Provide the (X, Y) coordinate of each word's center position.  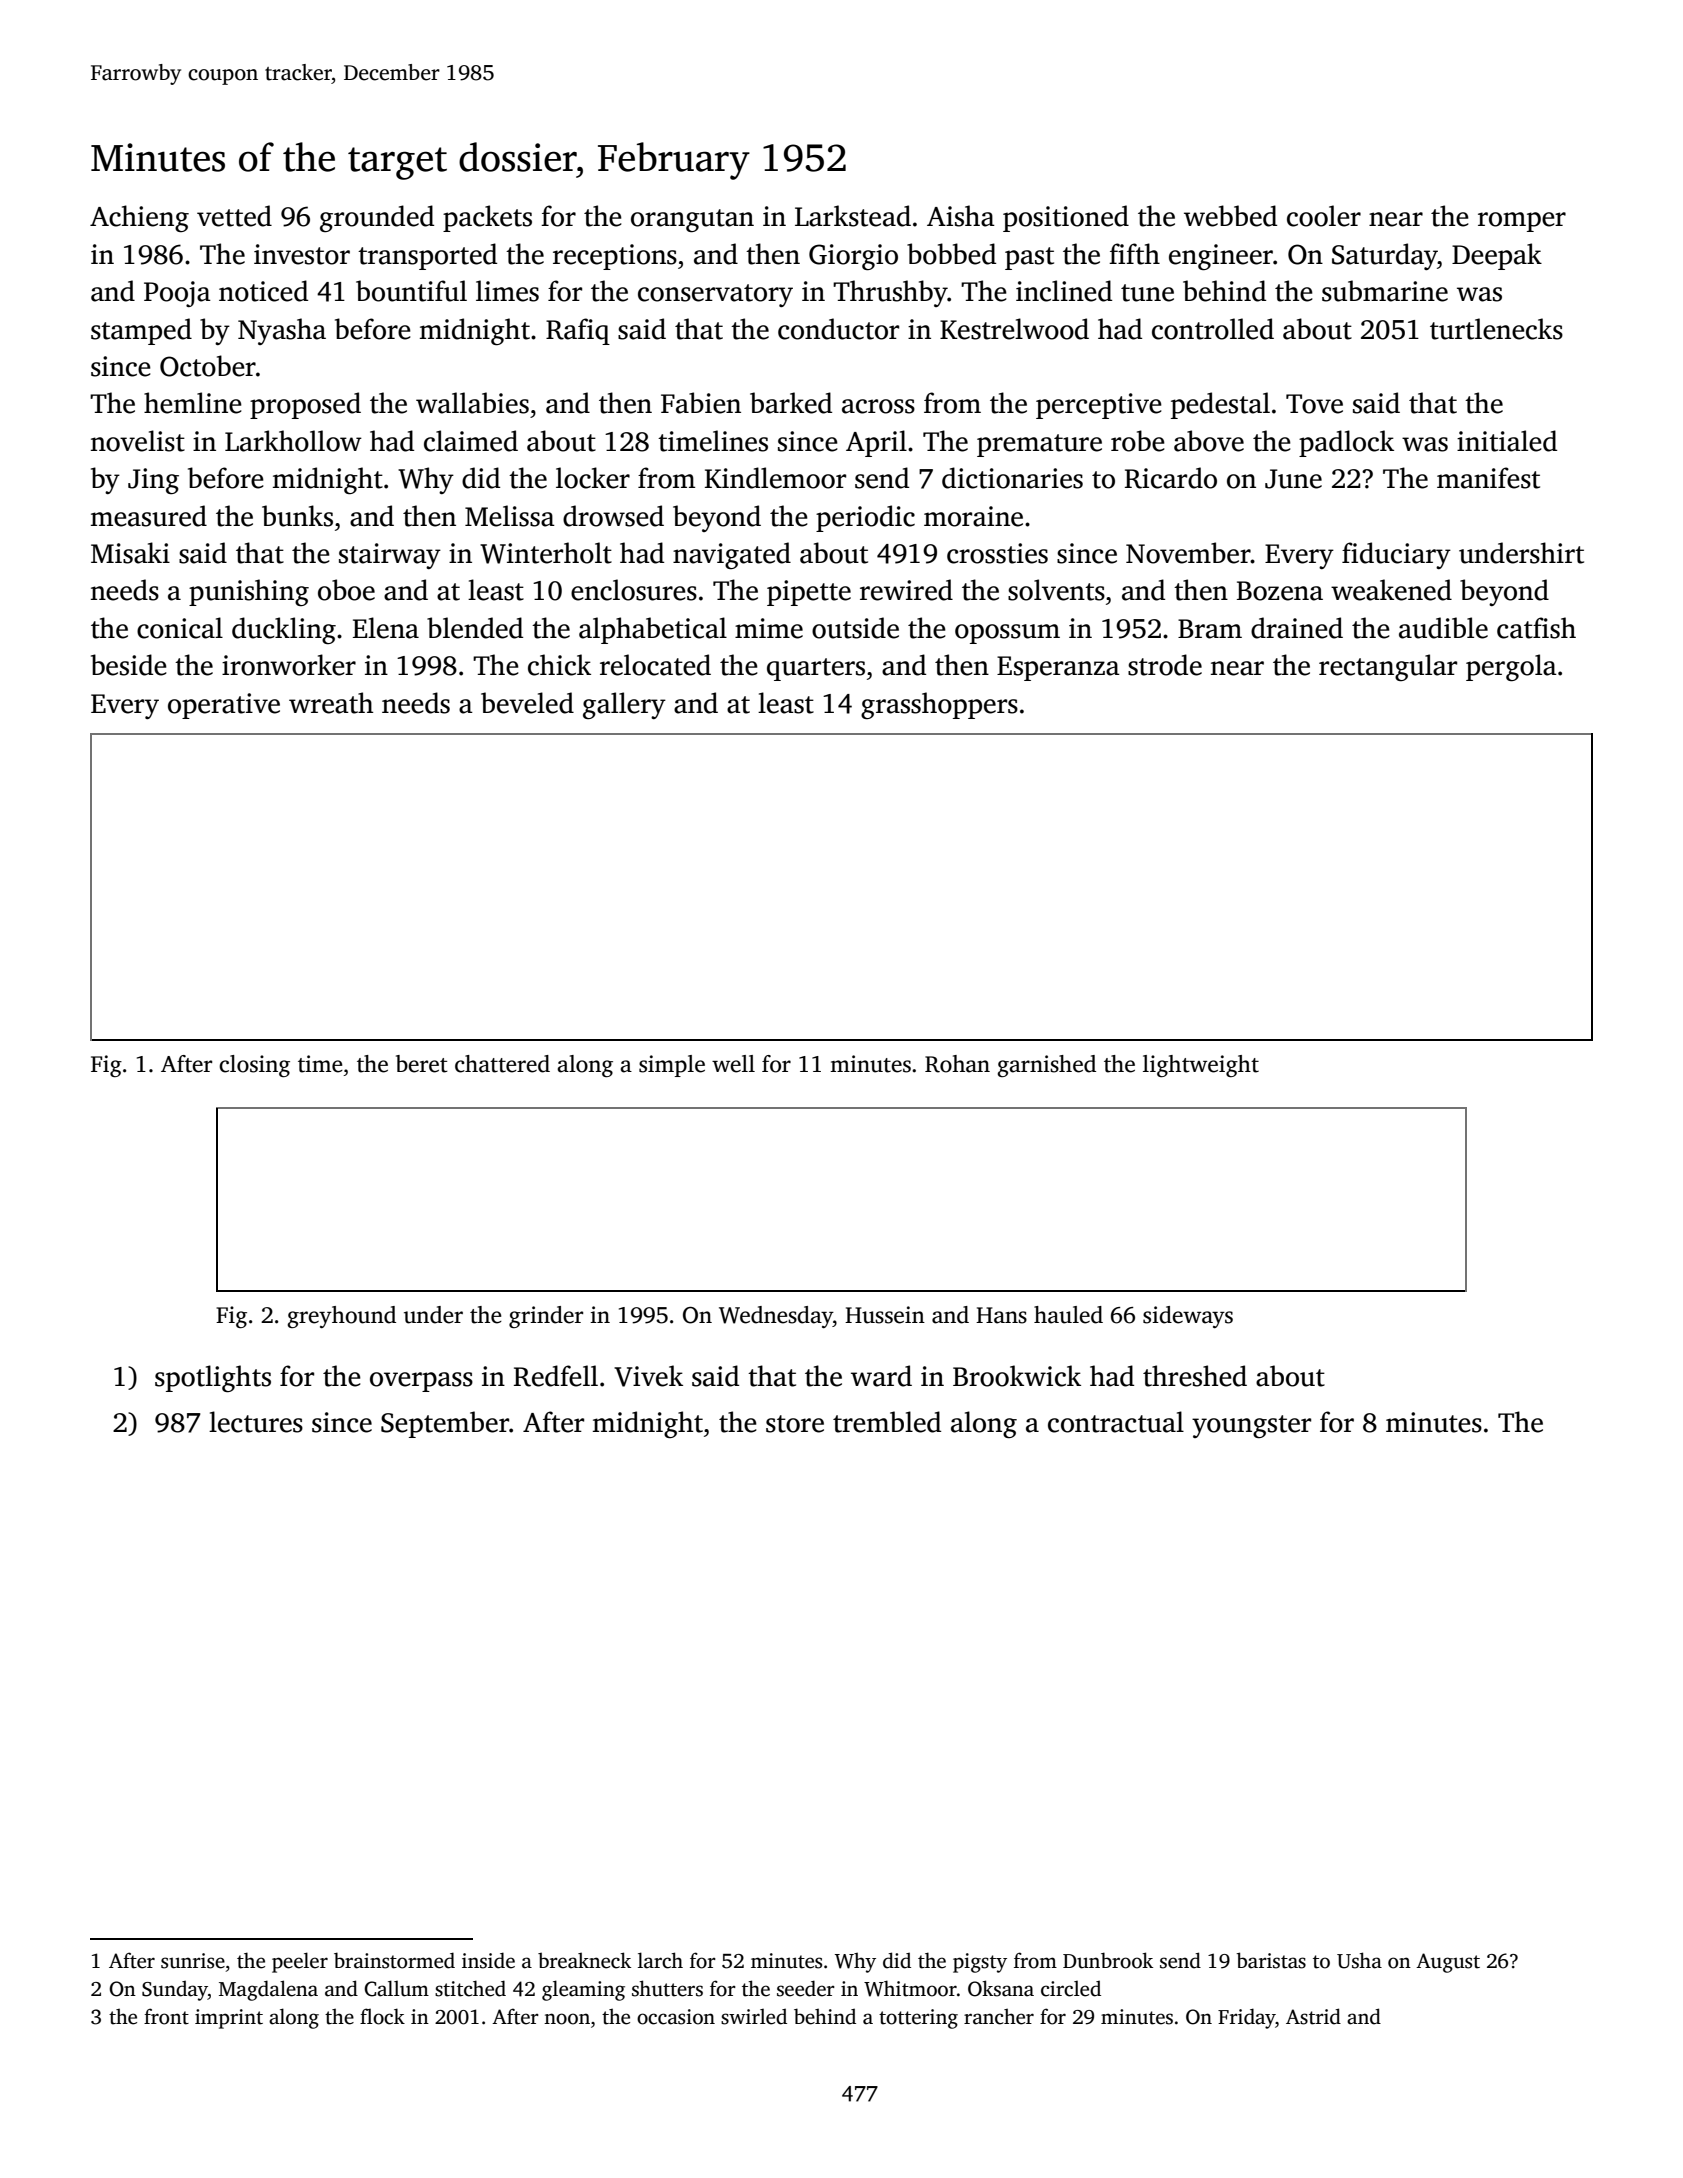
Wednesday (776, 1317)
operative (224, 706)
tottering (918, 2019)
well (733, 1064)
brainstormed (394, 1960)
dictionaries (1012, 478)
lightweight (1201, 1066)
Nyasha (282, 331)
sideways (1188, 1317)
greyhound (342, 1317)
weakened (1391, 590)
